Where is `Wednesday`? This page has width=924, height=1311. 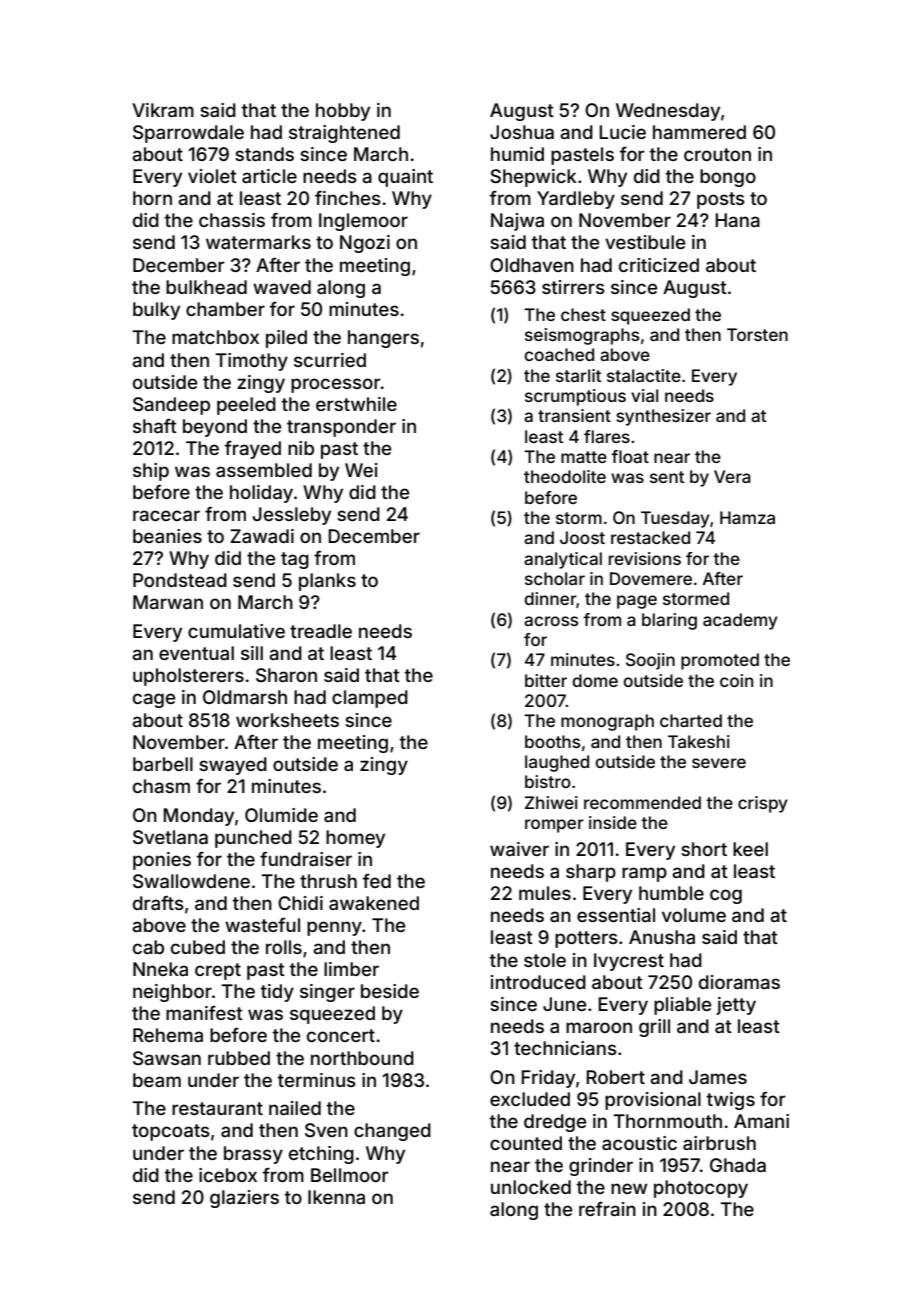 Wednesday is located at coordinates (668, 112).
